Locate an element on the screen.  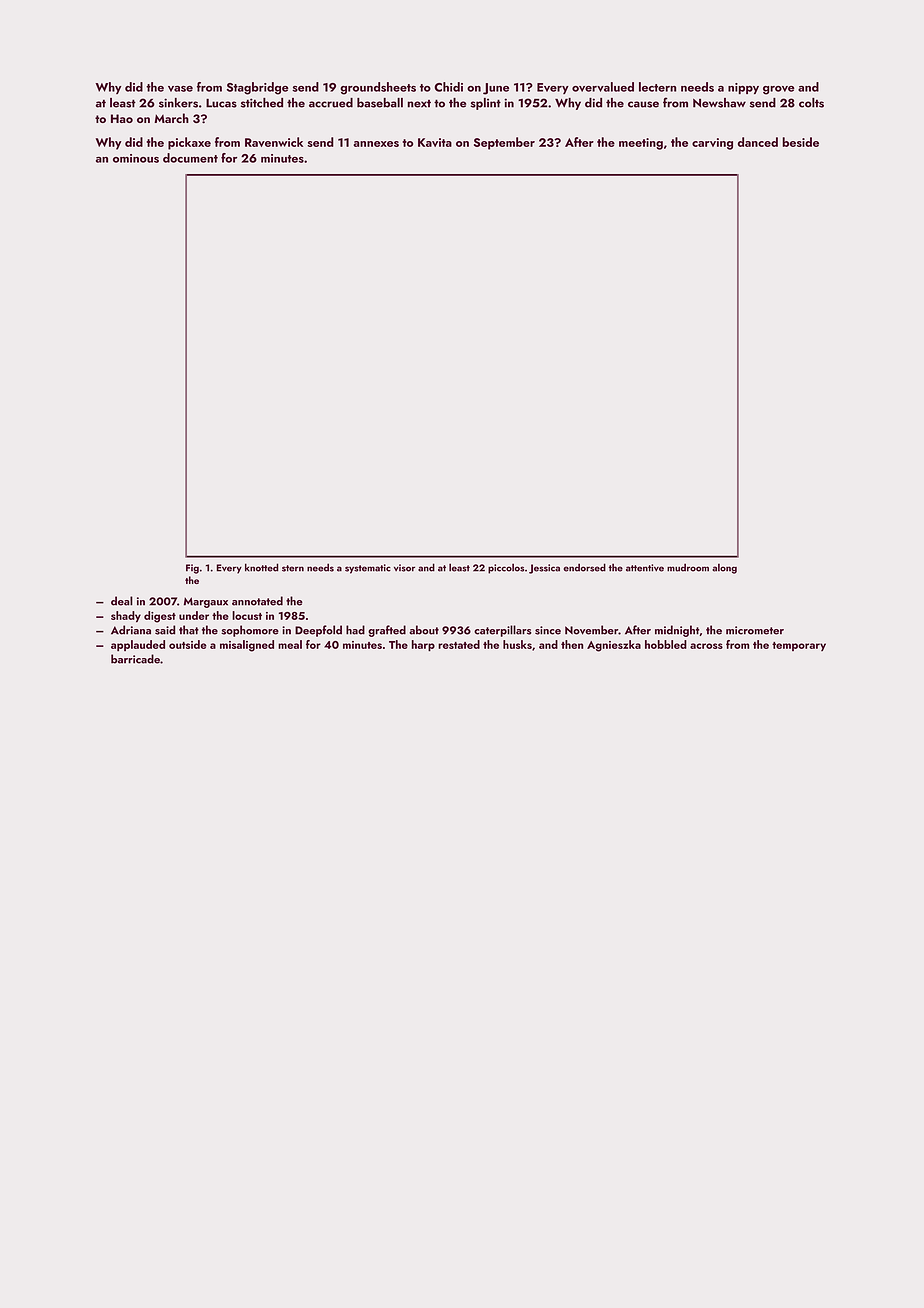
carving is located at coordinates (712, 144).
